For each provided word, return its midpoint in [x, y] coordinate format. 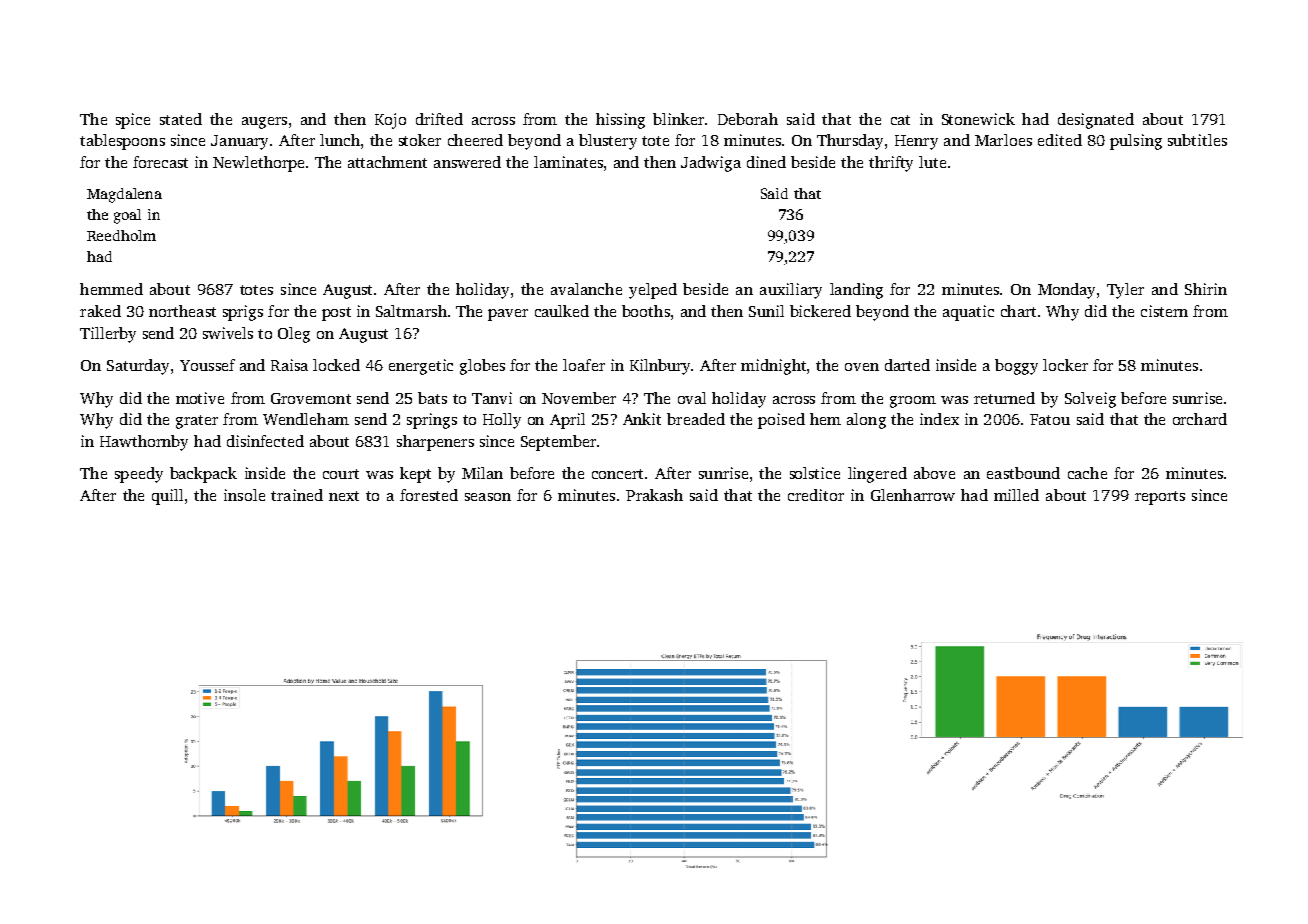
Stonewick [978, 119]
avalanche [586, 289]
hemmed [111, 289]
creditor [816, 495]
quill [167, 497]
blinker [678, 119]
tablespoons [122, 142]
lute [932, 162]
